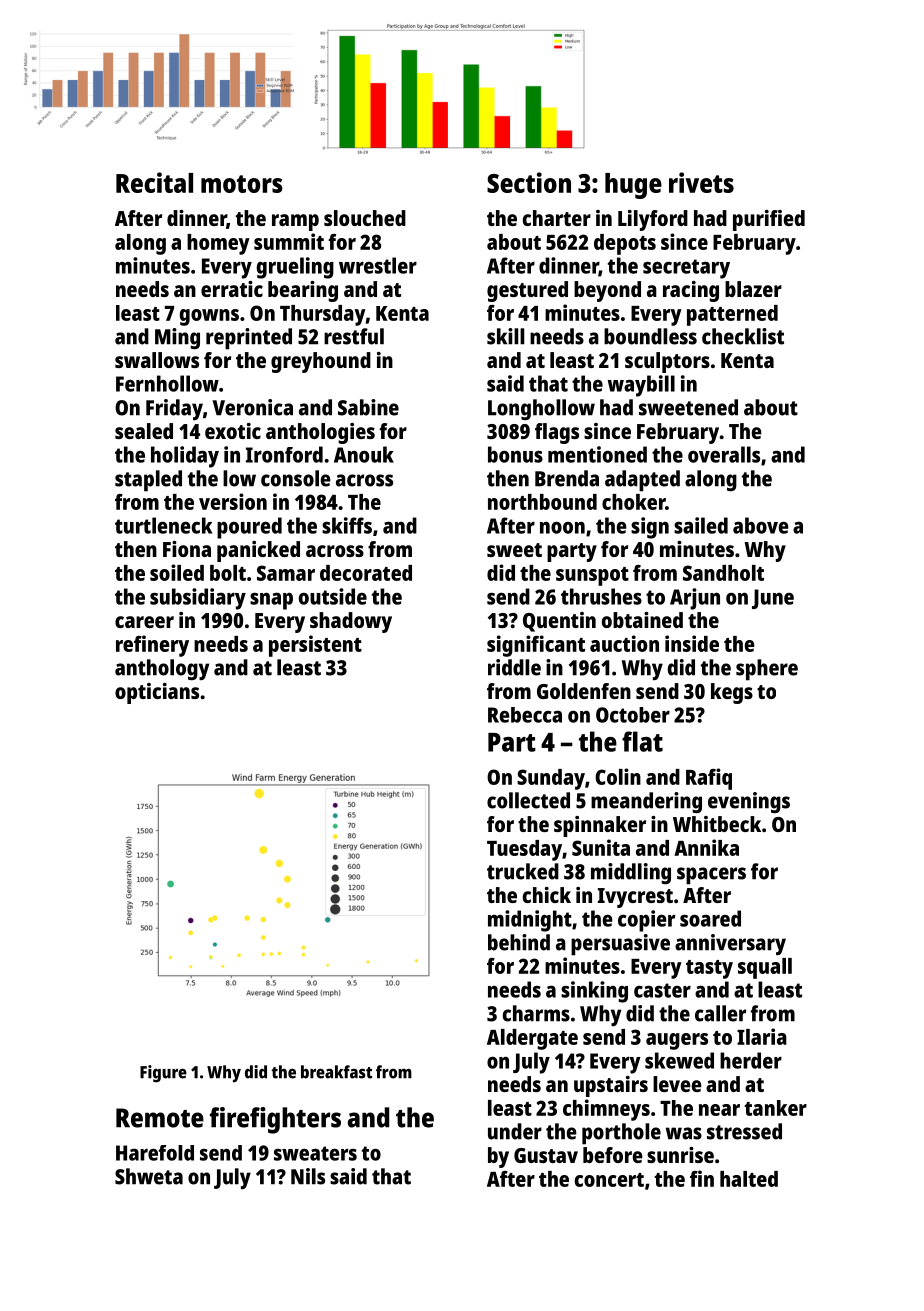 The width and height of the screenshot is (924, 1311). I want to click on middling, so click(631, 873).
